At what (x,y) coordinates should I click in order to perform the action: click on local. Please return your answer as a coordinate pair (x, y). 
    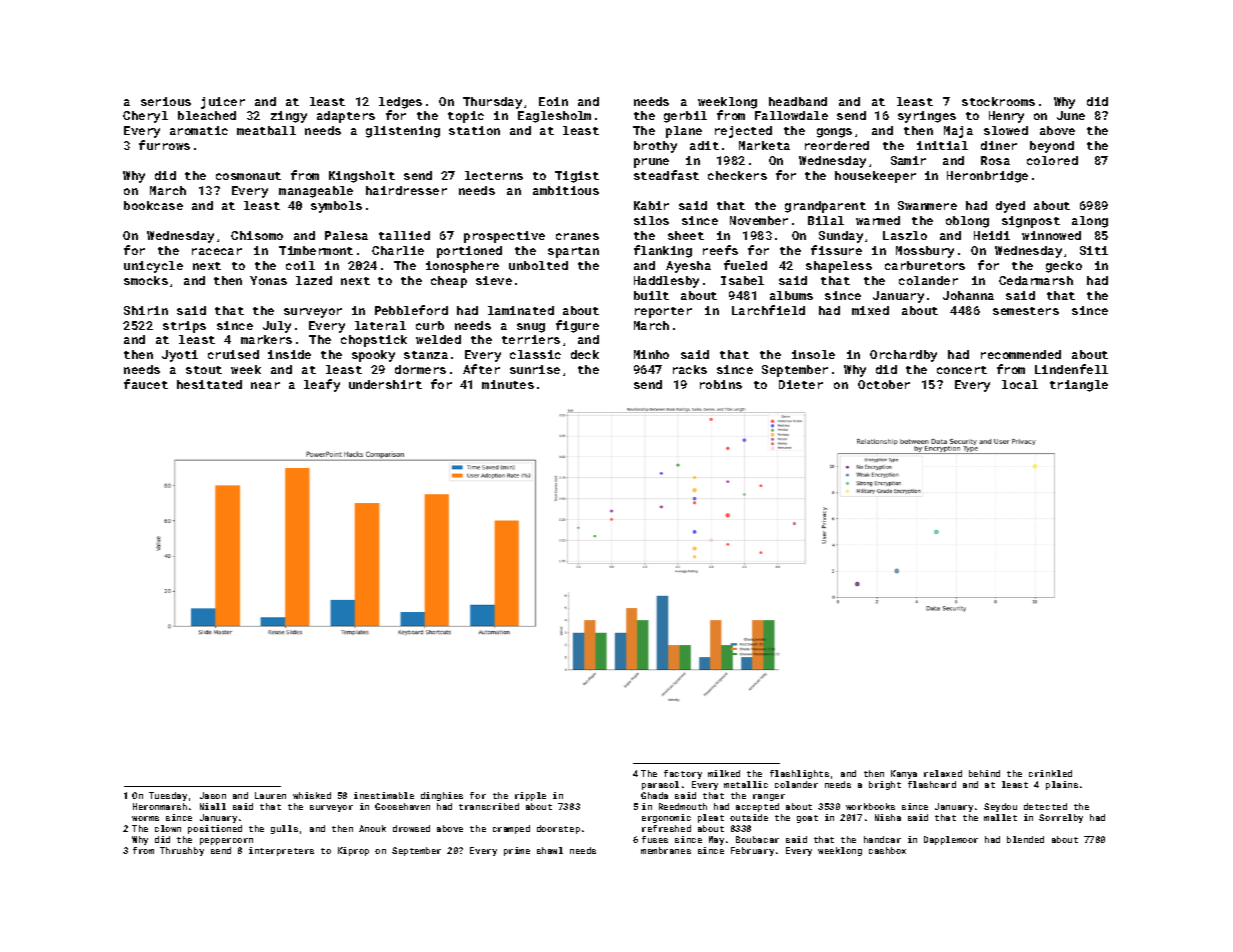
    Looking at the image, I should click on (1020, 384).
